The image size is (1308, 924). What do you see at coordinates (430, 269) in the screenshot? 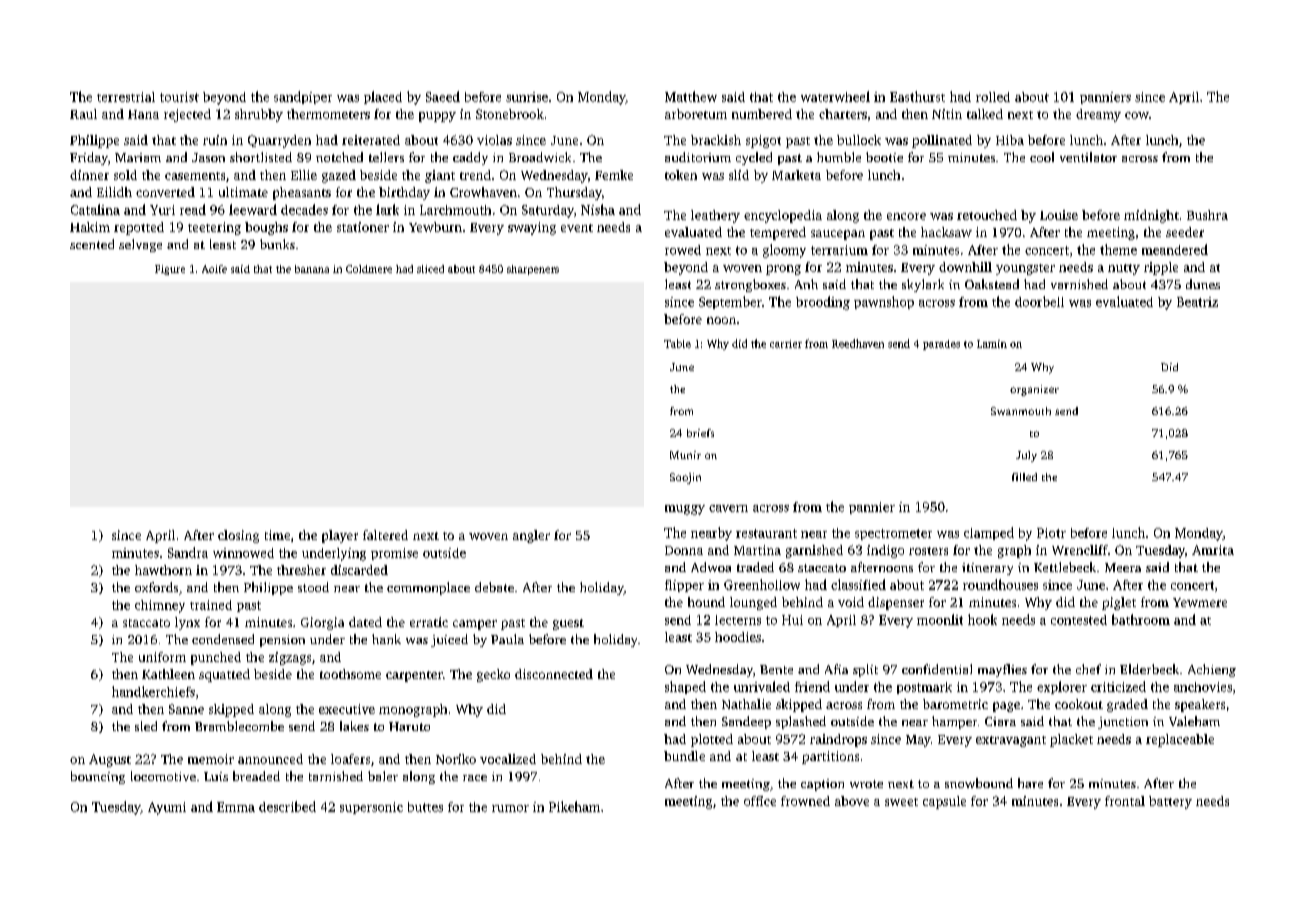
I see `sliced` at bounding box center [430, 269].
